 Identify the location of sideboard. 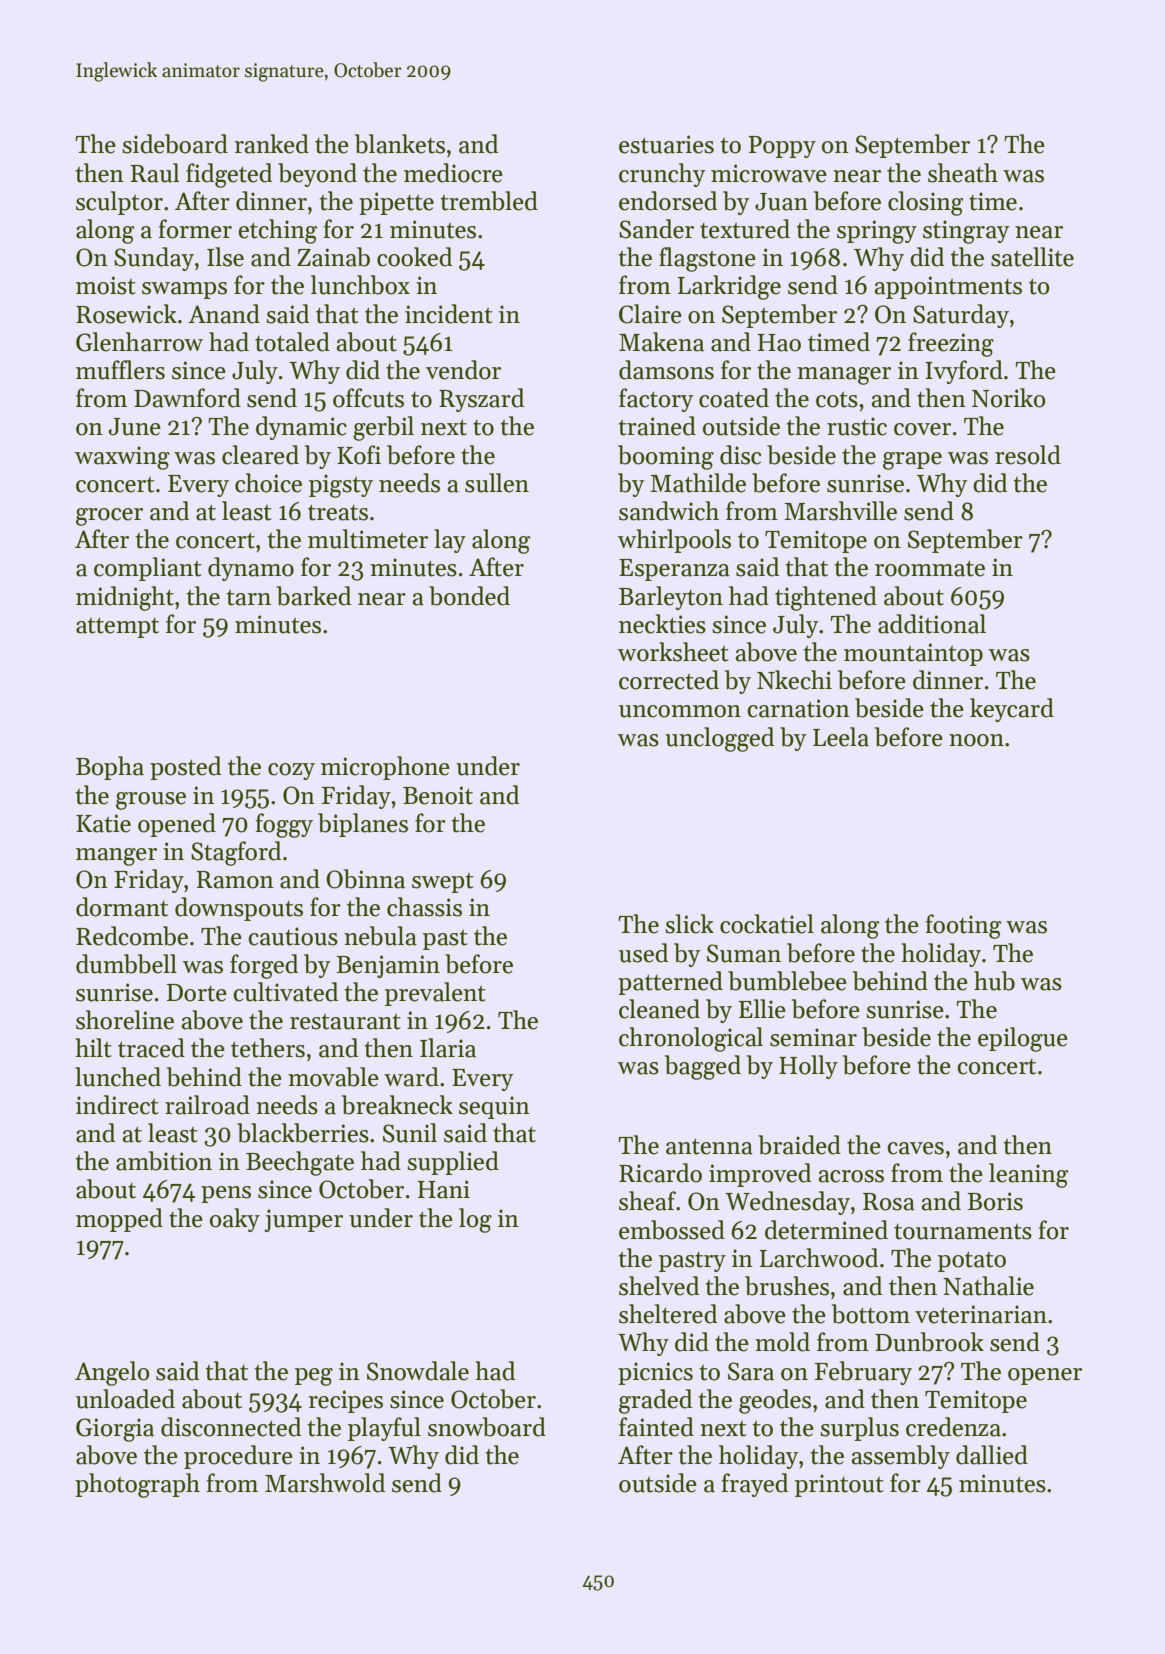
(175, 144).
